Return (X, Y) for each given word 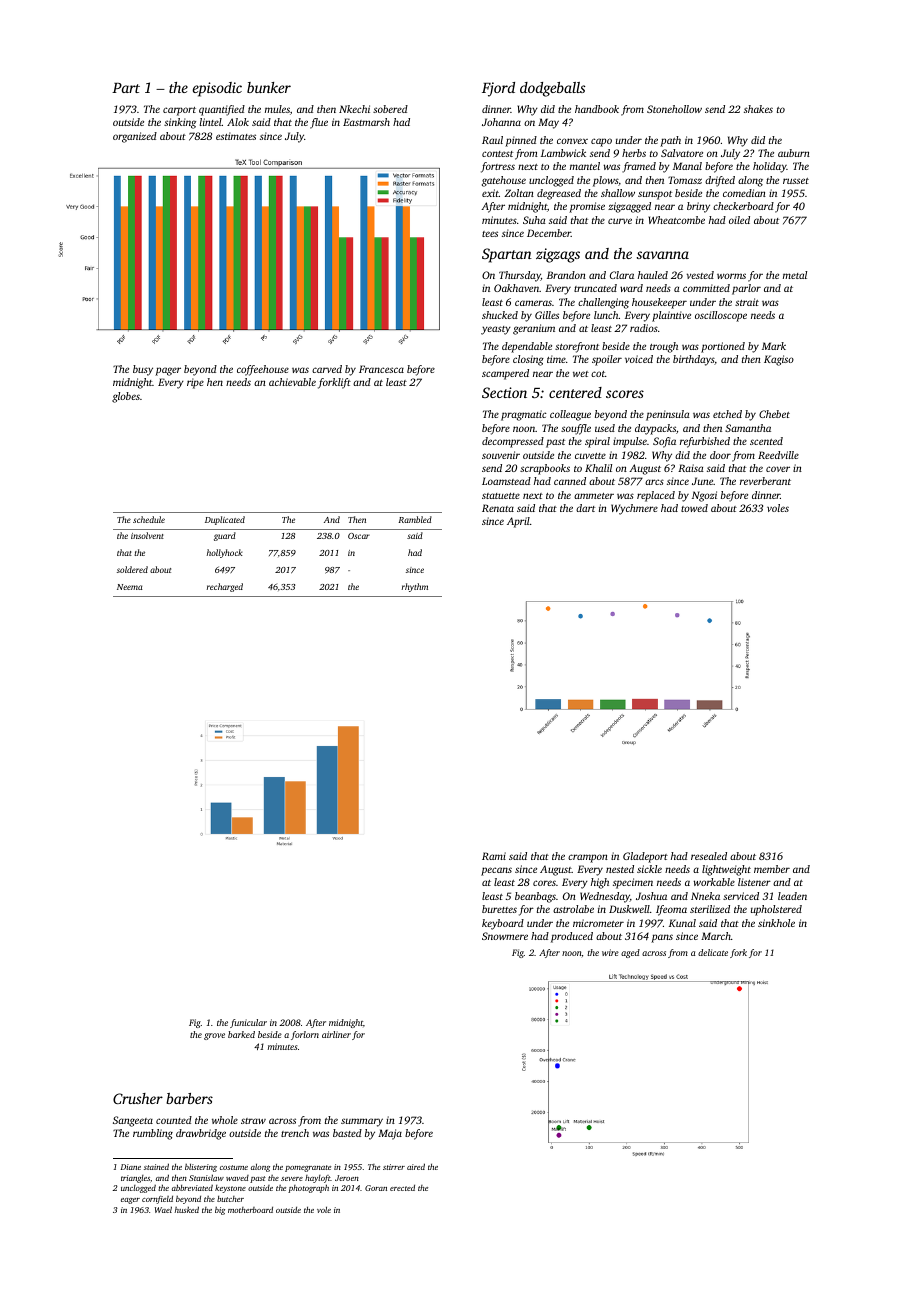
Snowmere (505, 936)
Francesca (381, 369)
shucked (500, 315)
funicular (248, 1023)
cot (598, 374)
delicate (713, 952)
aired (416, 1166)
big (220, 1211)
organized (135, 137)
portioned (723, 347)
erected (402, 1188)
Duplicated (225, 520)
